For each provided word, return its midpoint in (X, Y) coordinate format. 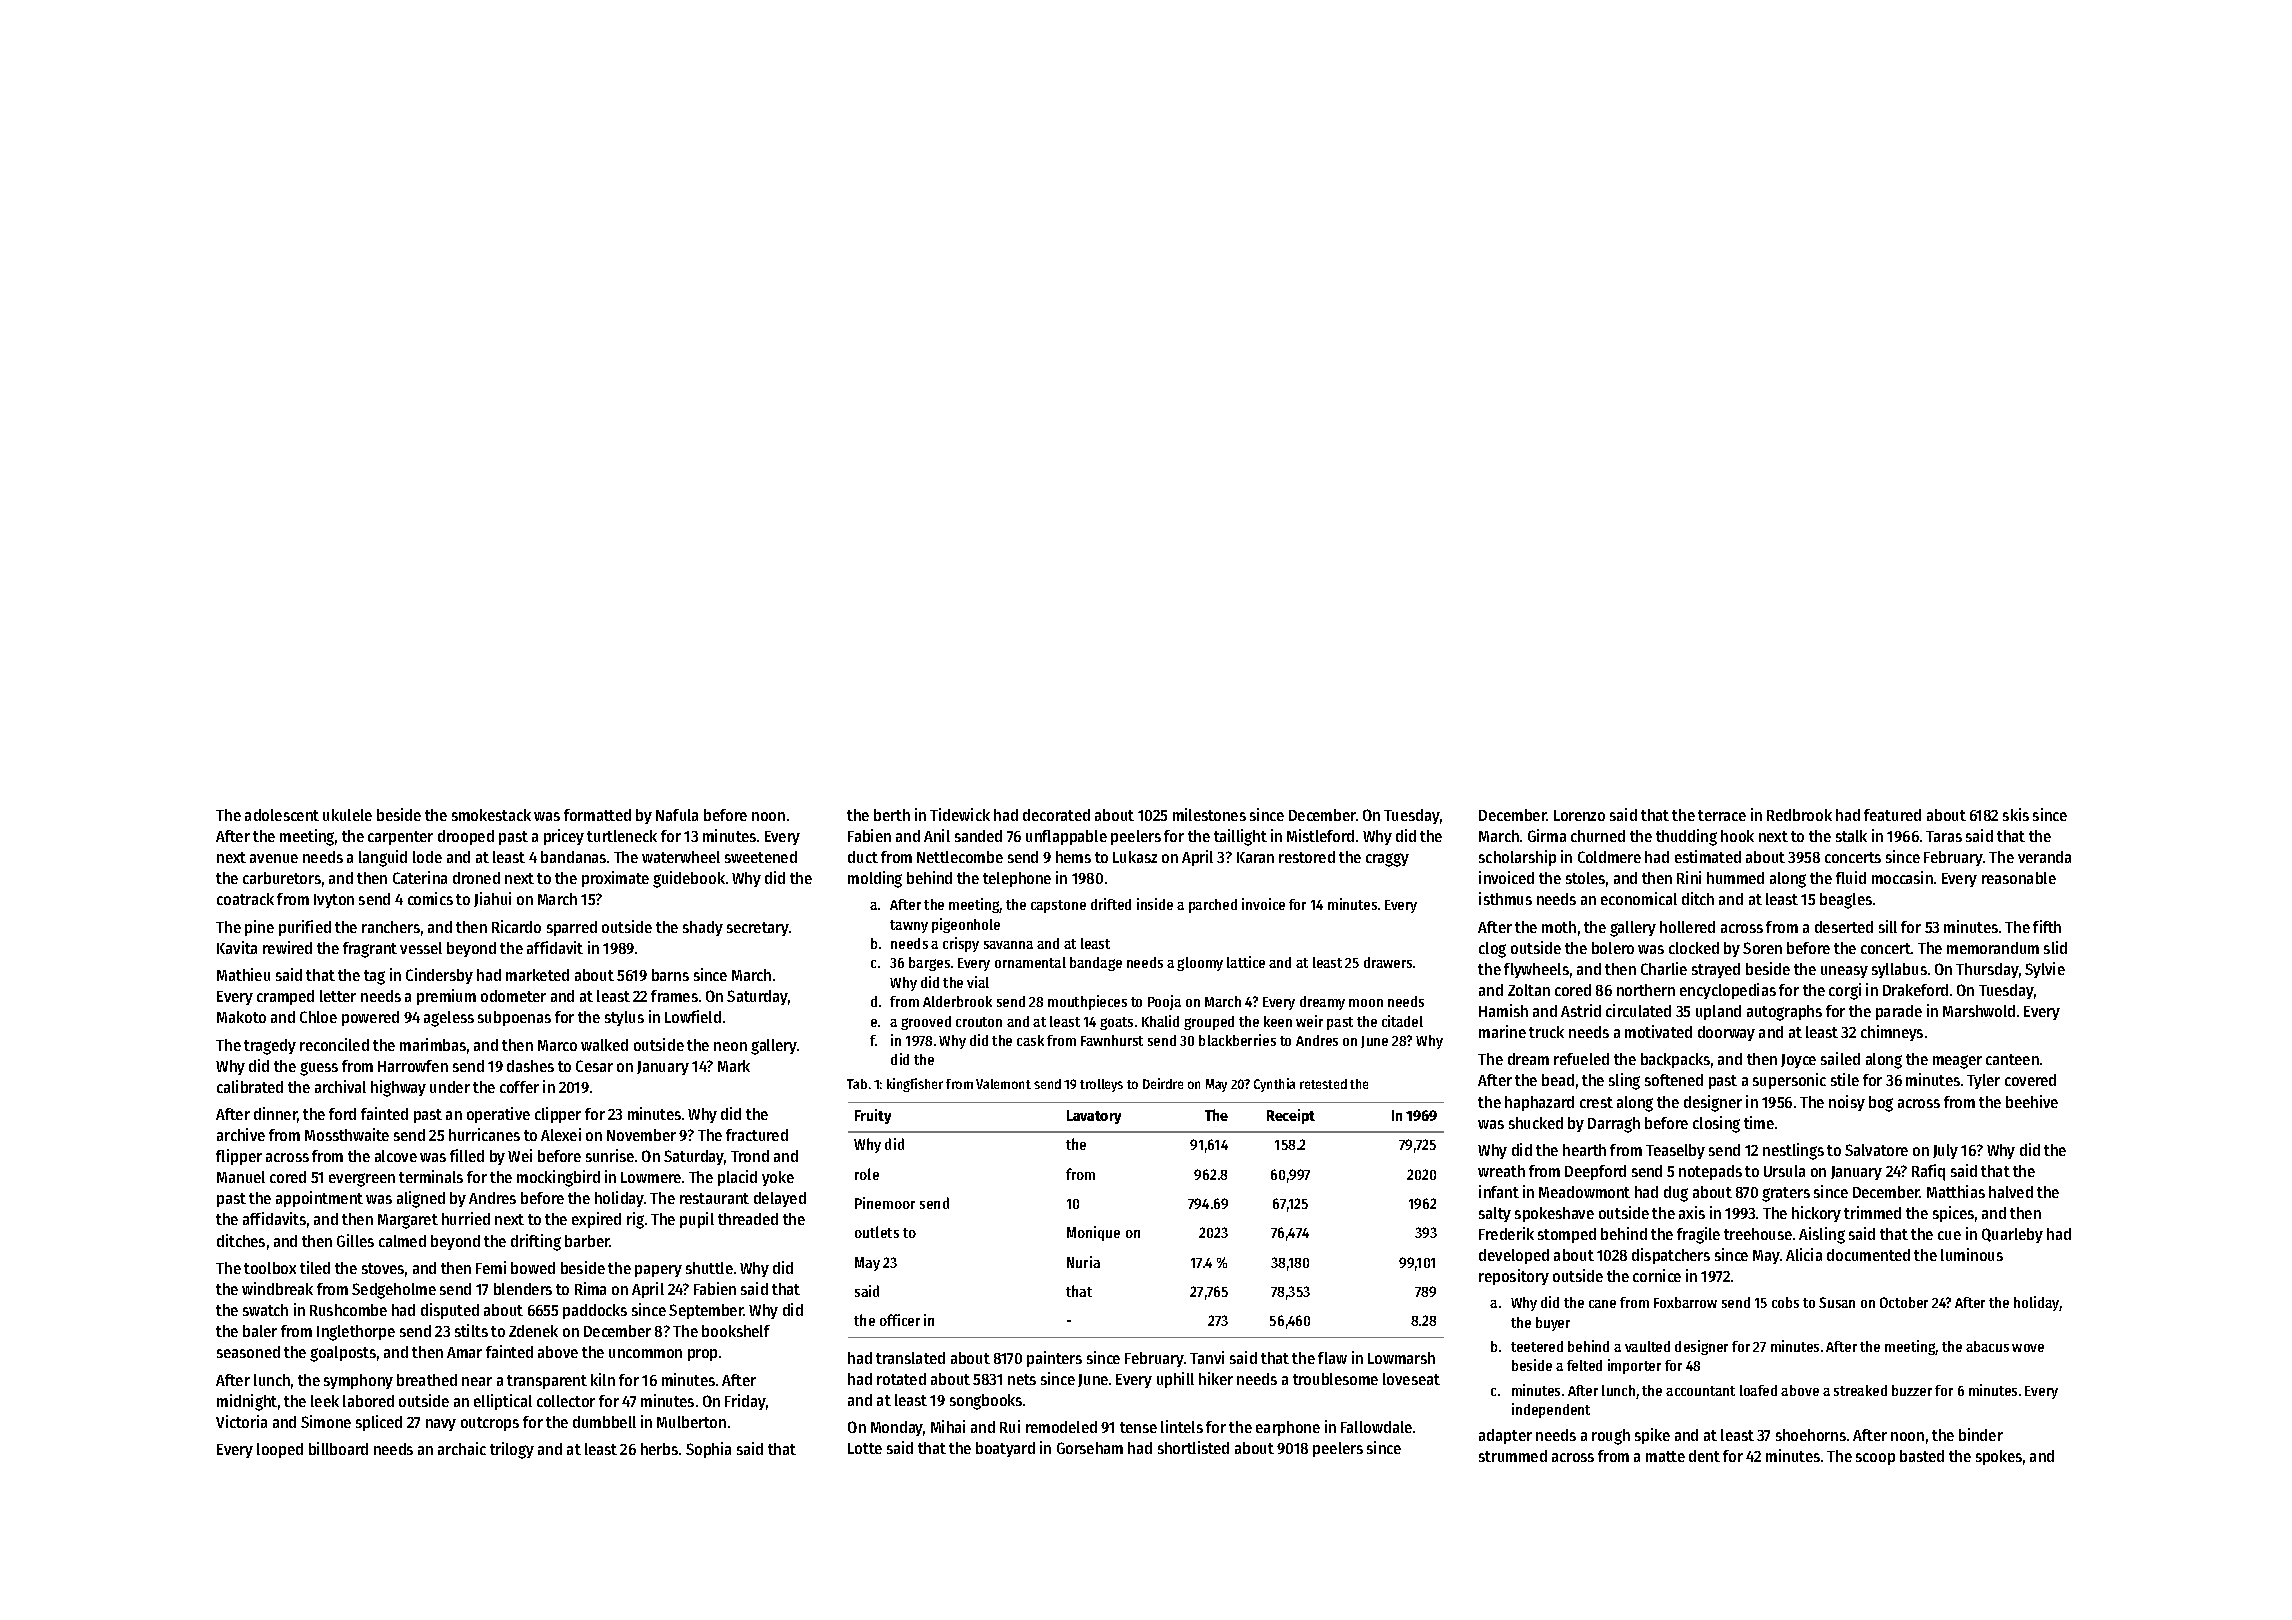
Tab (857, 1084)
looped (280, 1450)
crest (1596, 1102)
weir (1309, 1021)
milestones (1209, 814)
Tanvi (1207, 1357)
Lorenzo (1579, 815)
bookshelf (736, 1331)
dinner (275, 1113)
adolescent (282, 815)
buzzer (1912, 1390)
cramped (285, 997)
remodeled (1061, 1427)
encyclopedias (1728, 991)
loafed (1758, 1390)
